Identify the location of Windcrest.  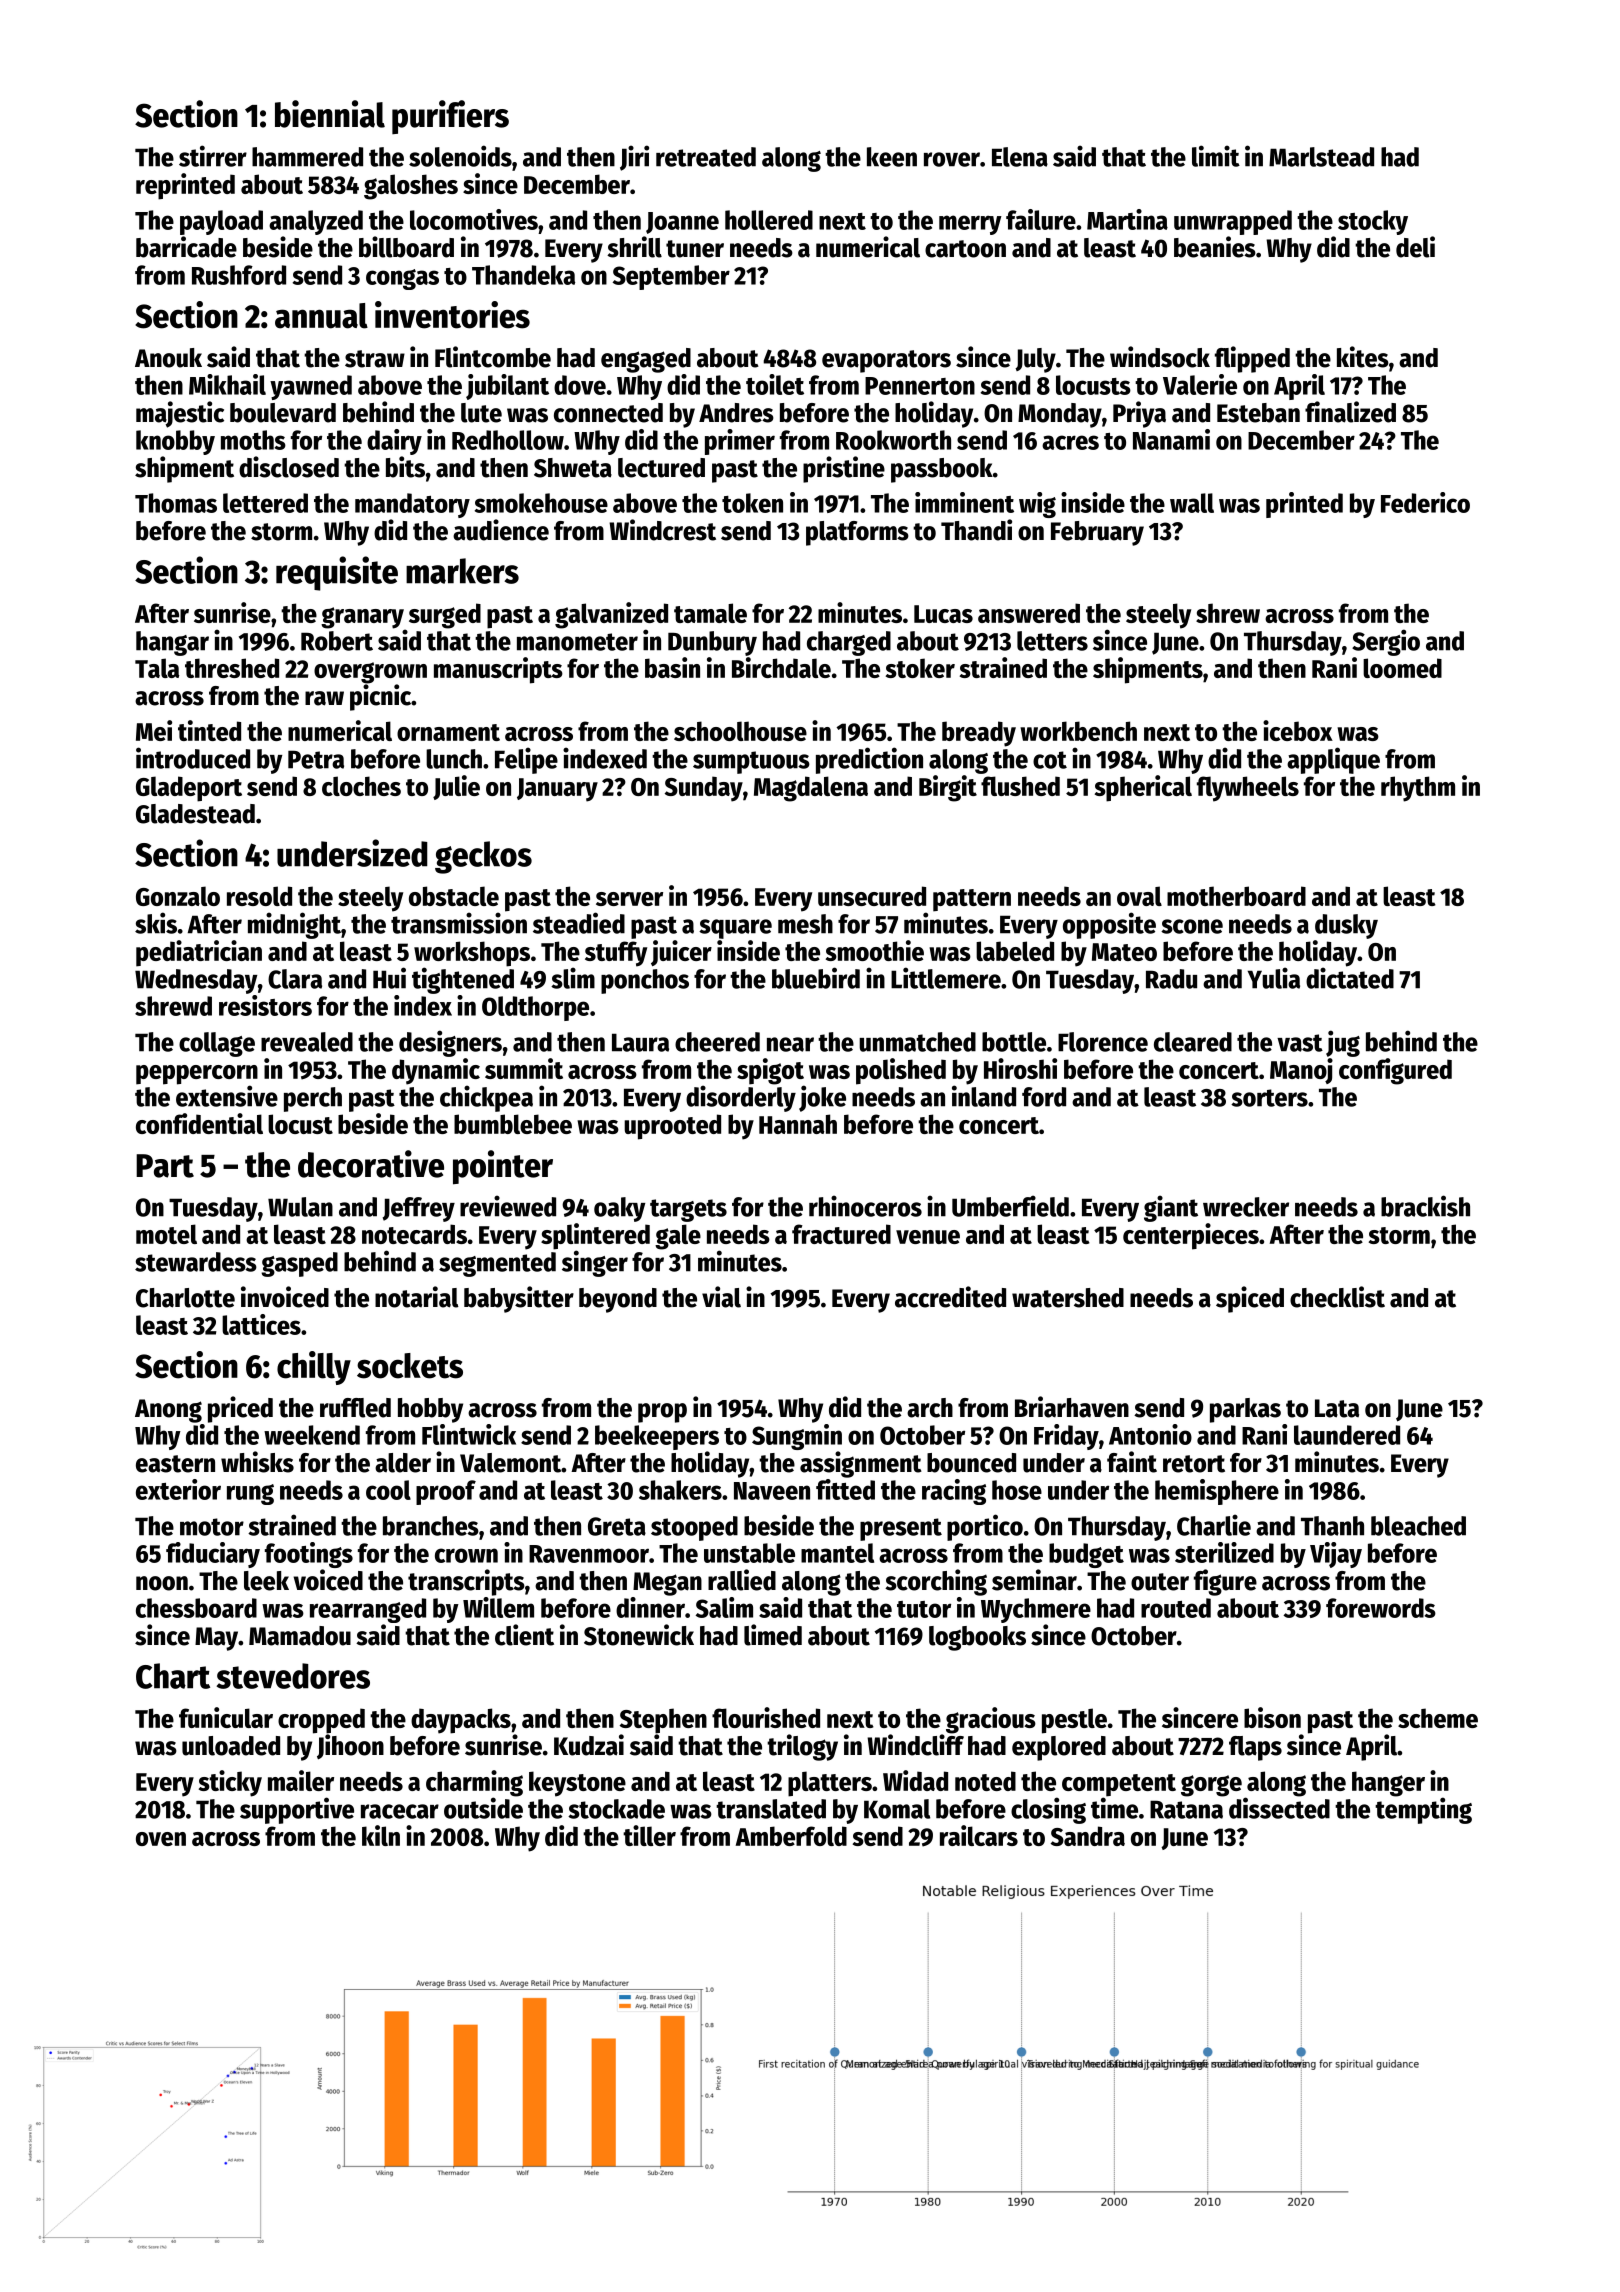
(662, 530).
